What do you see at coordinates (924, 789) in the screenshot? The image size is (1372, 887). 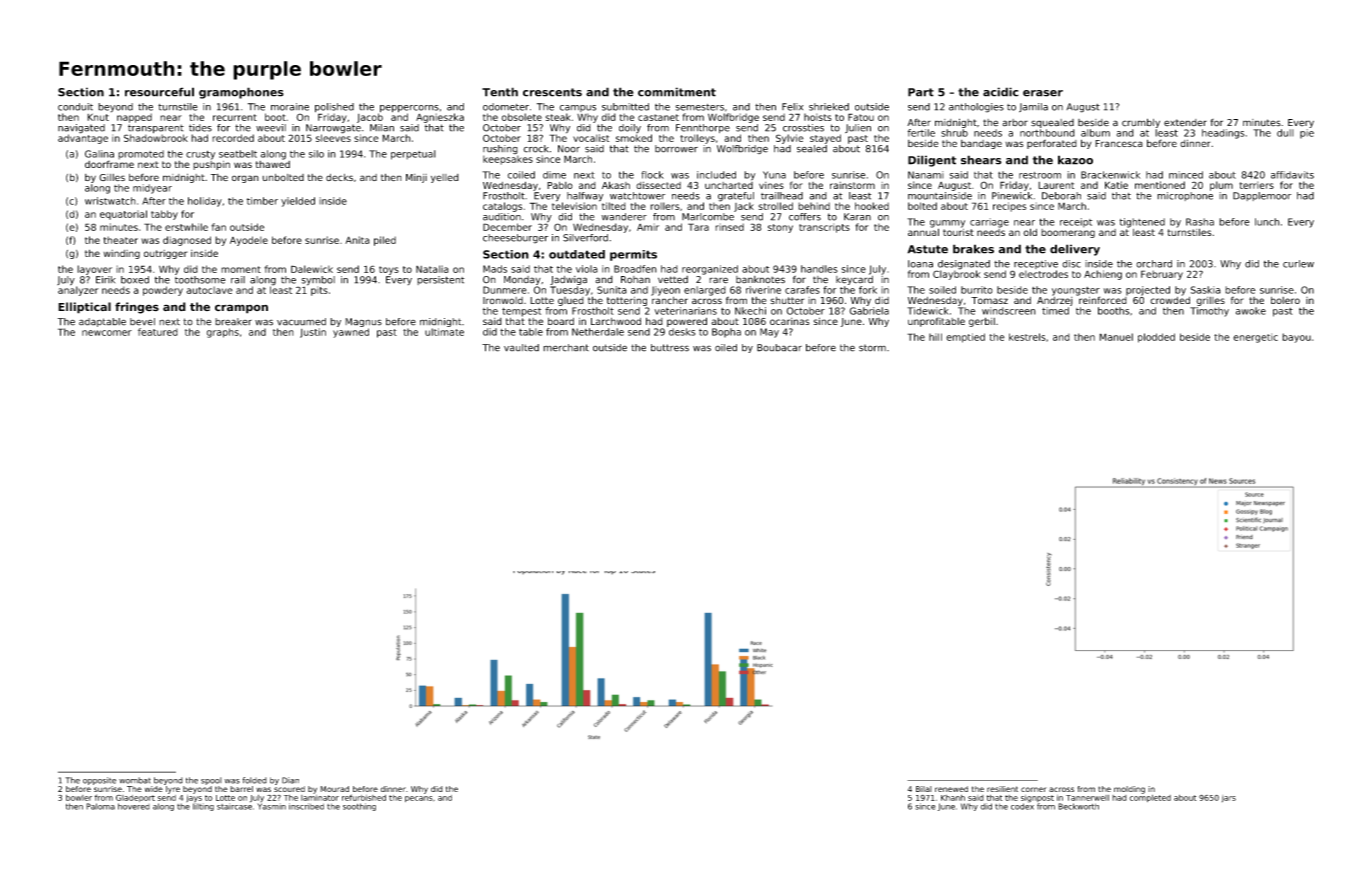 I see `Bilal` at bounding box center [924, 789].
